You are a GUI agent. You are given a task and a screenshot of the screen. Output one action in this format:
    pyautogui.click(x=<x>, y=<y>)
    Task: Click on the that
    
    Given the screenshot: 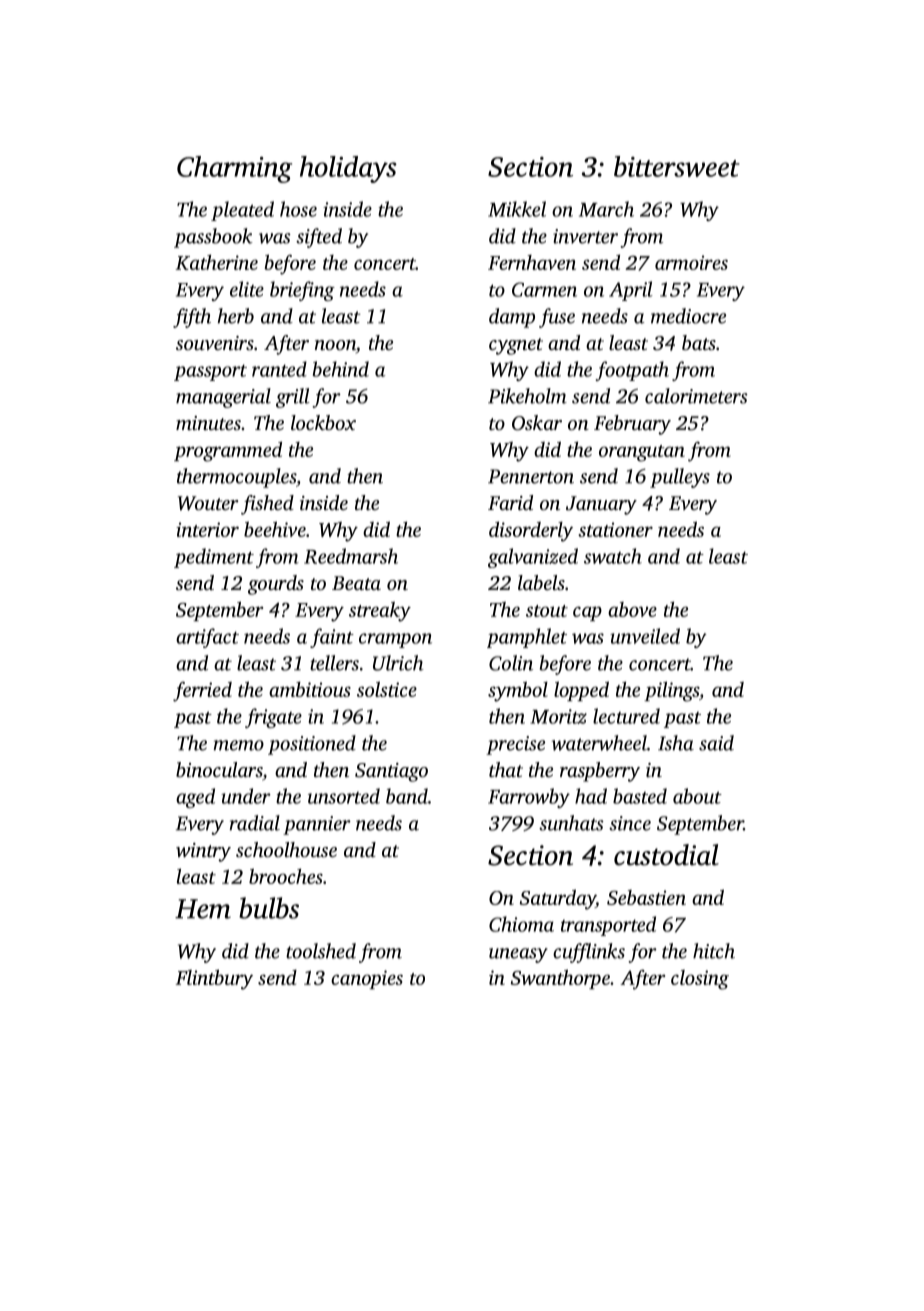 What is the action you would take?
    pyautogui.click(x=506, y=769)
